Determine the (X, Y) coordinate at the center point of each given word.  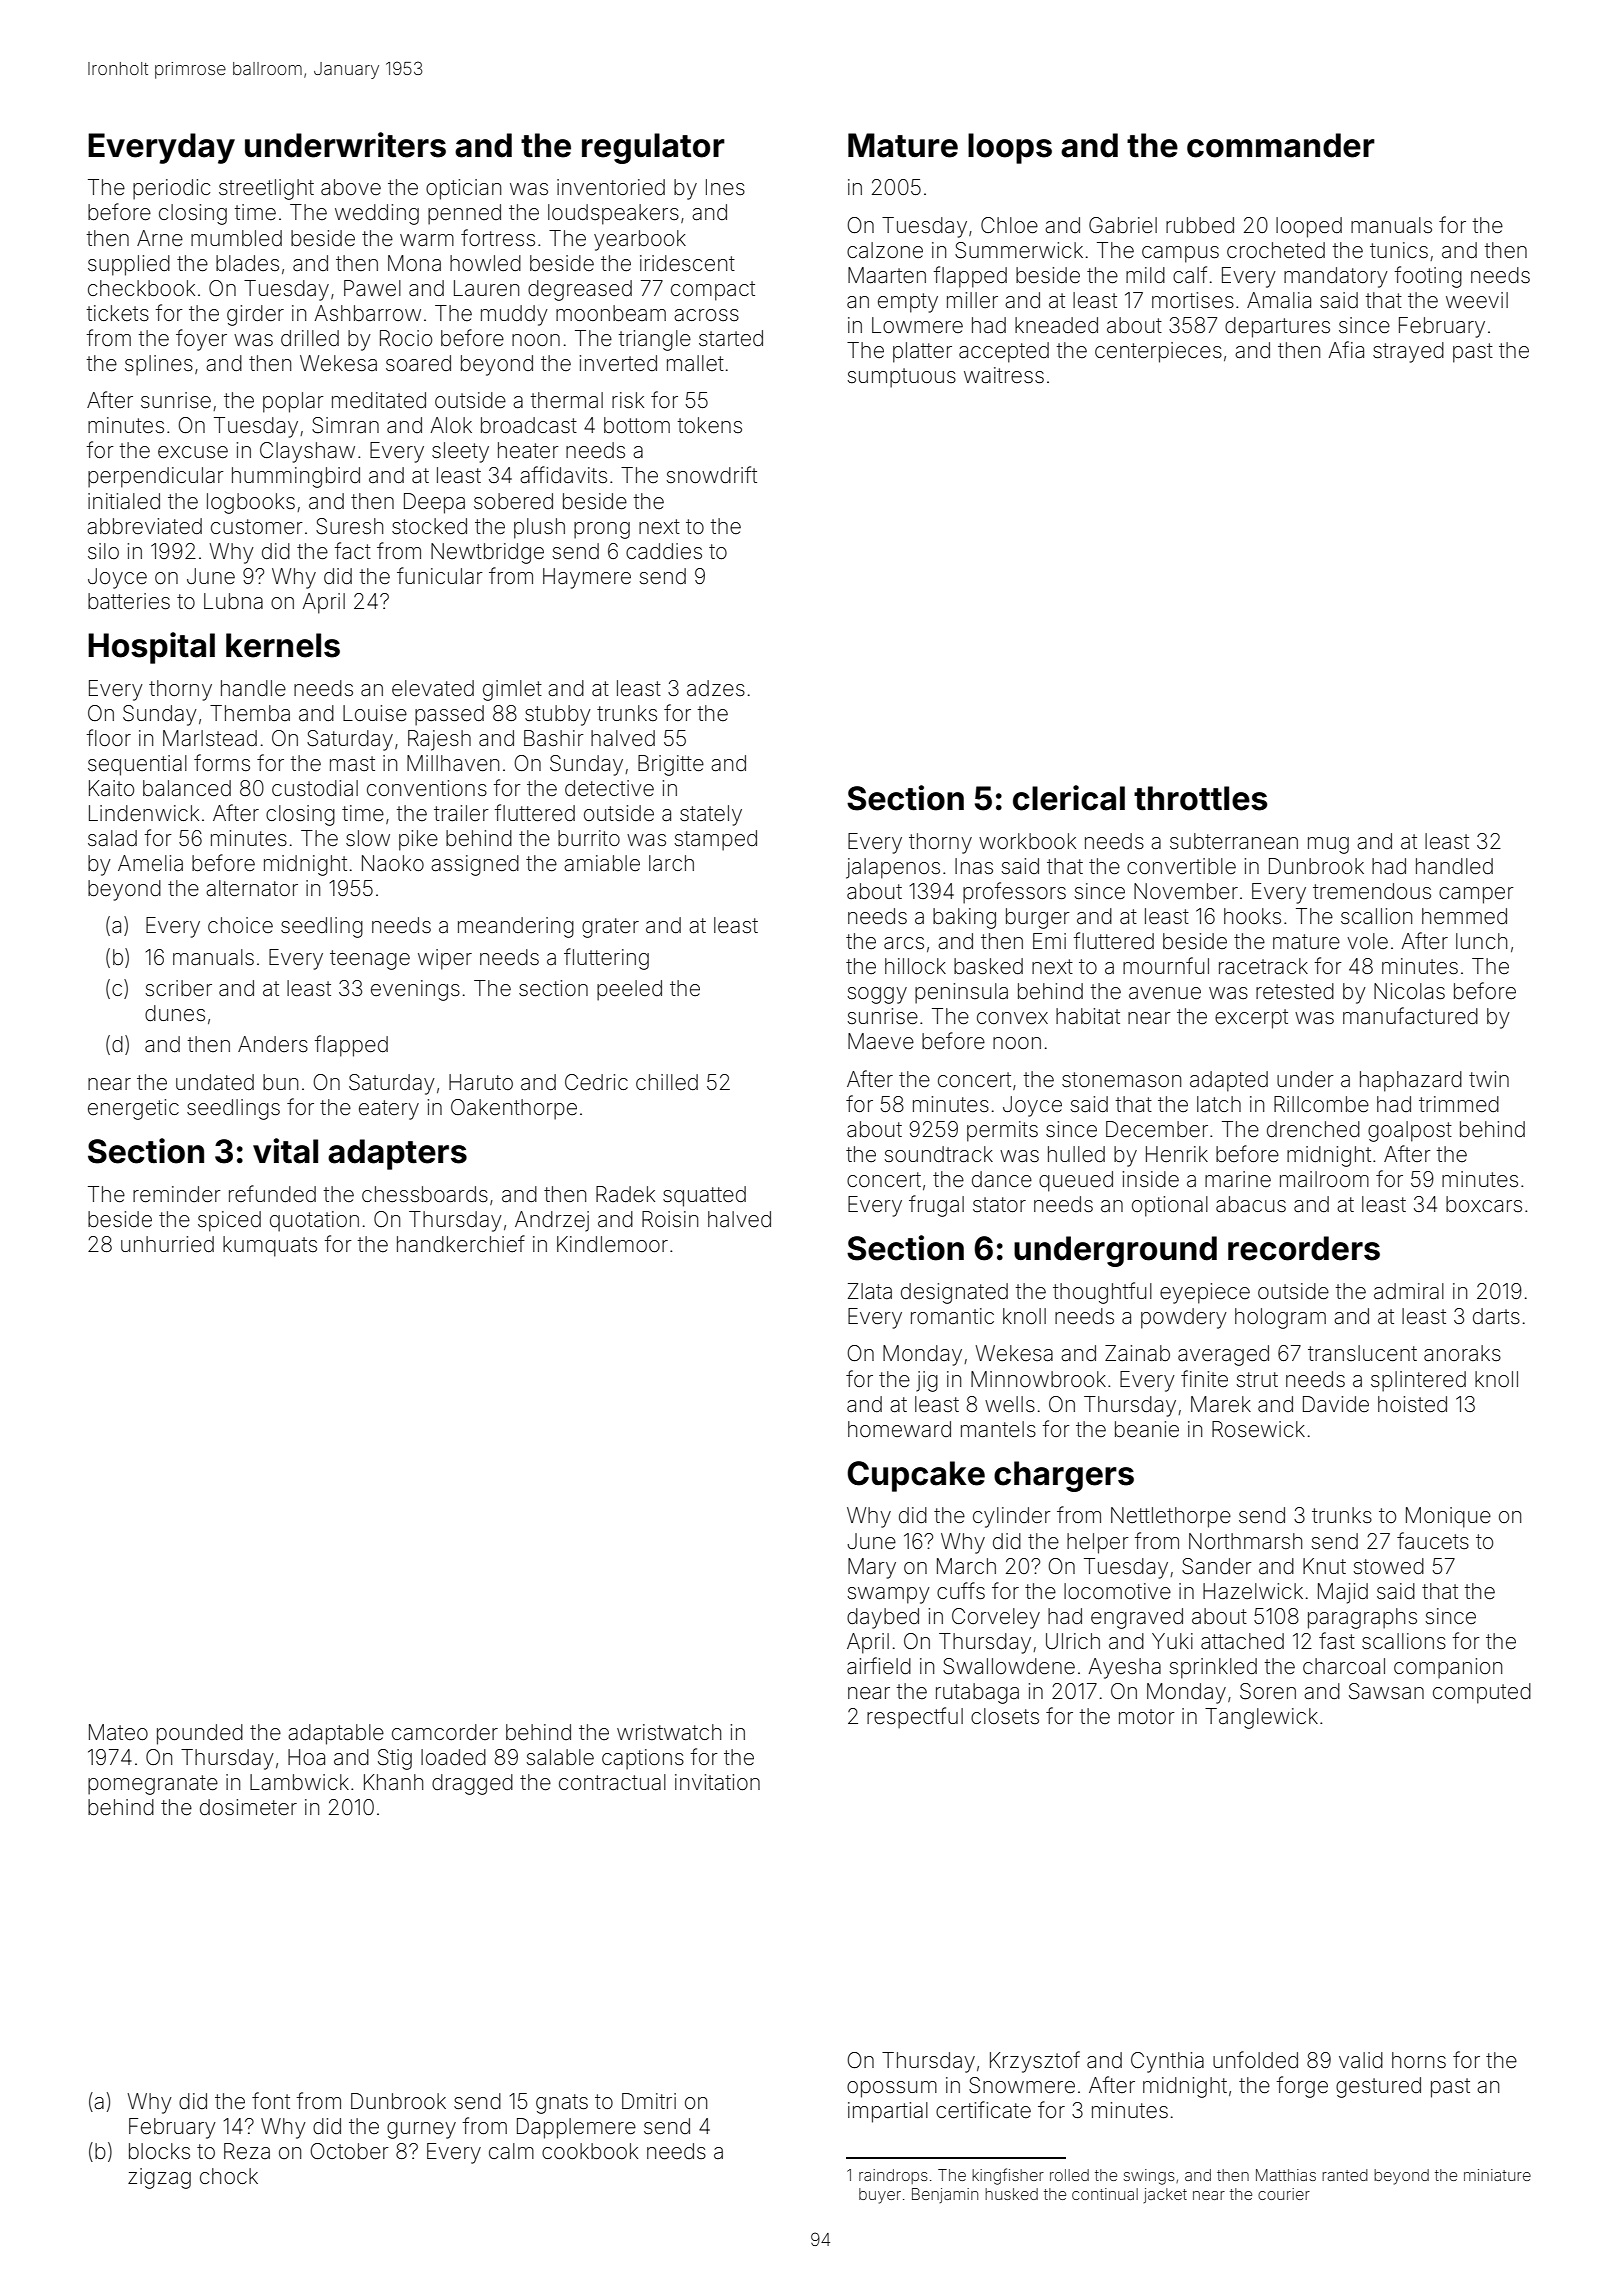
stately (711, 815)
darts (1496, 1316)
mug (1328, 845)
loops (1010, 148)
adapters (397, 1154)
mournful (1166, 965)
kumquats (270, 1246)
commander (1281, 145)
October (349, 2151)
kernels (283, 645)
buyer (880, 2196)
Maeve (881, 1041)
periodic (171, 189)
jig (927, 1381)
